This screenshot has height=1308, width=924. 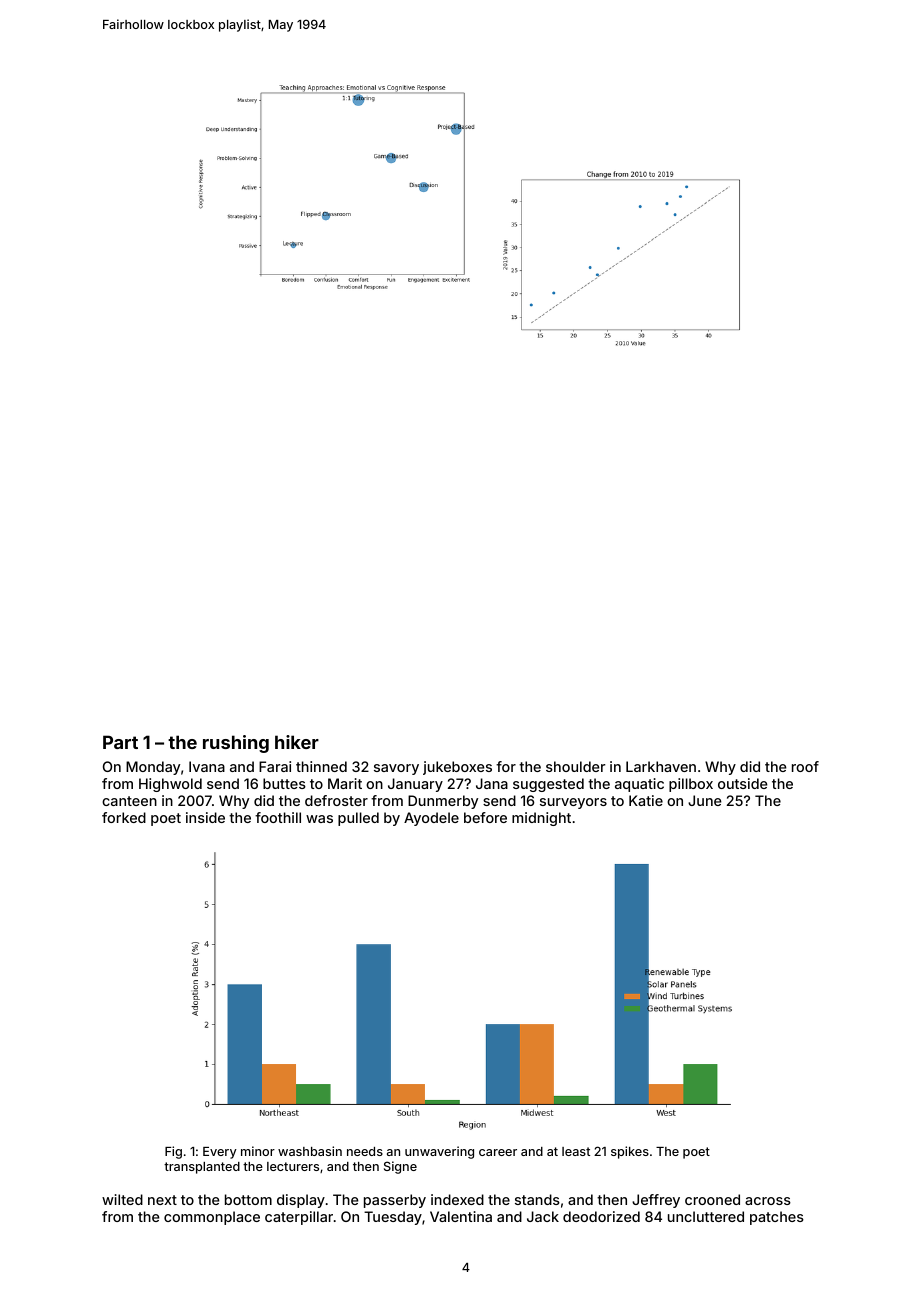 What do you see at coordinates (220, 1153) in the screenshot?
I see `Every` at bounding box center [220, 1153].
